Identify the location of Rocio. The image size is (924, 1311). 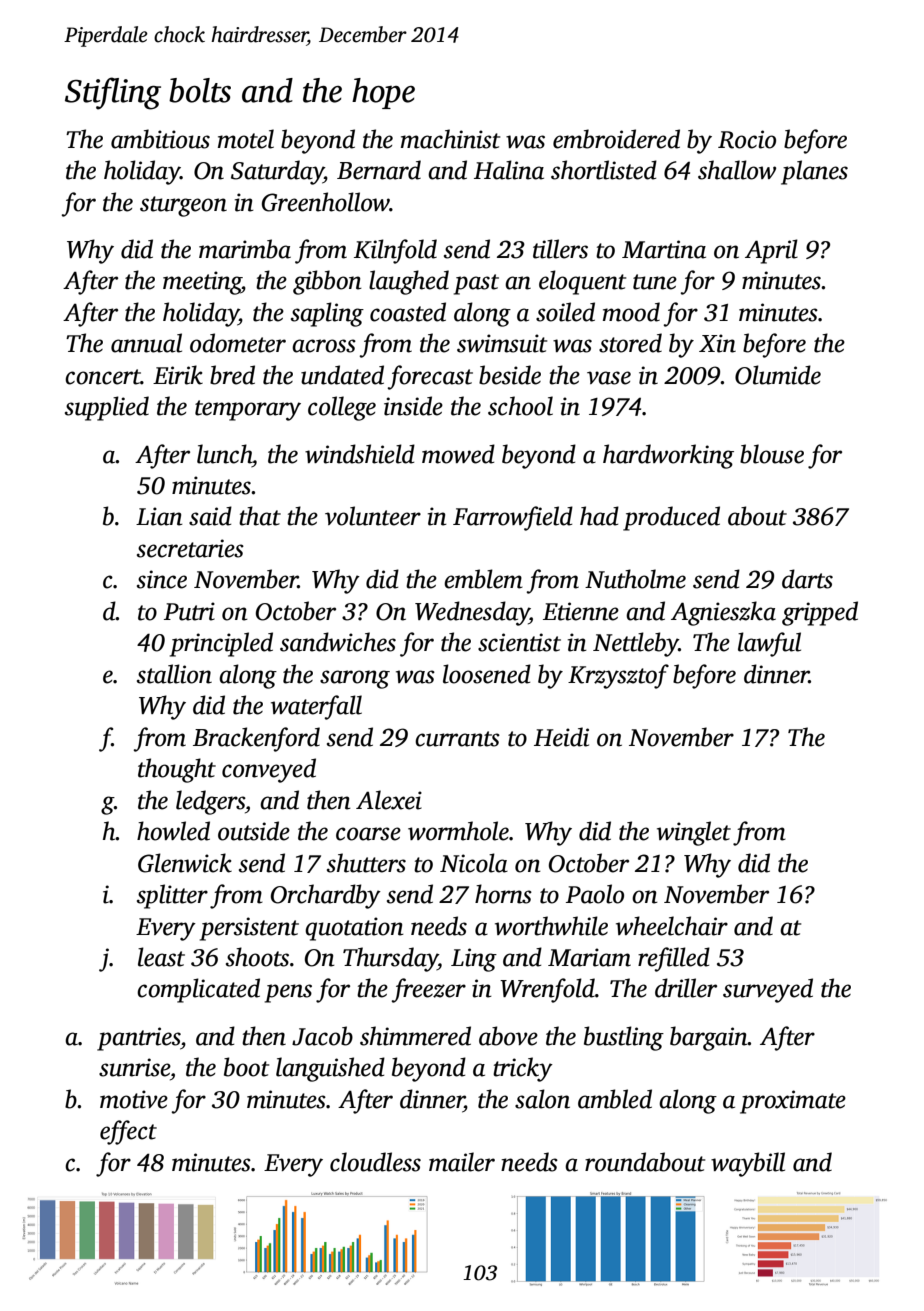
(747, 139).
